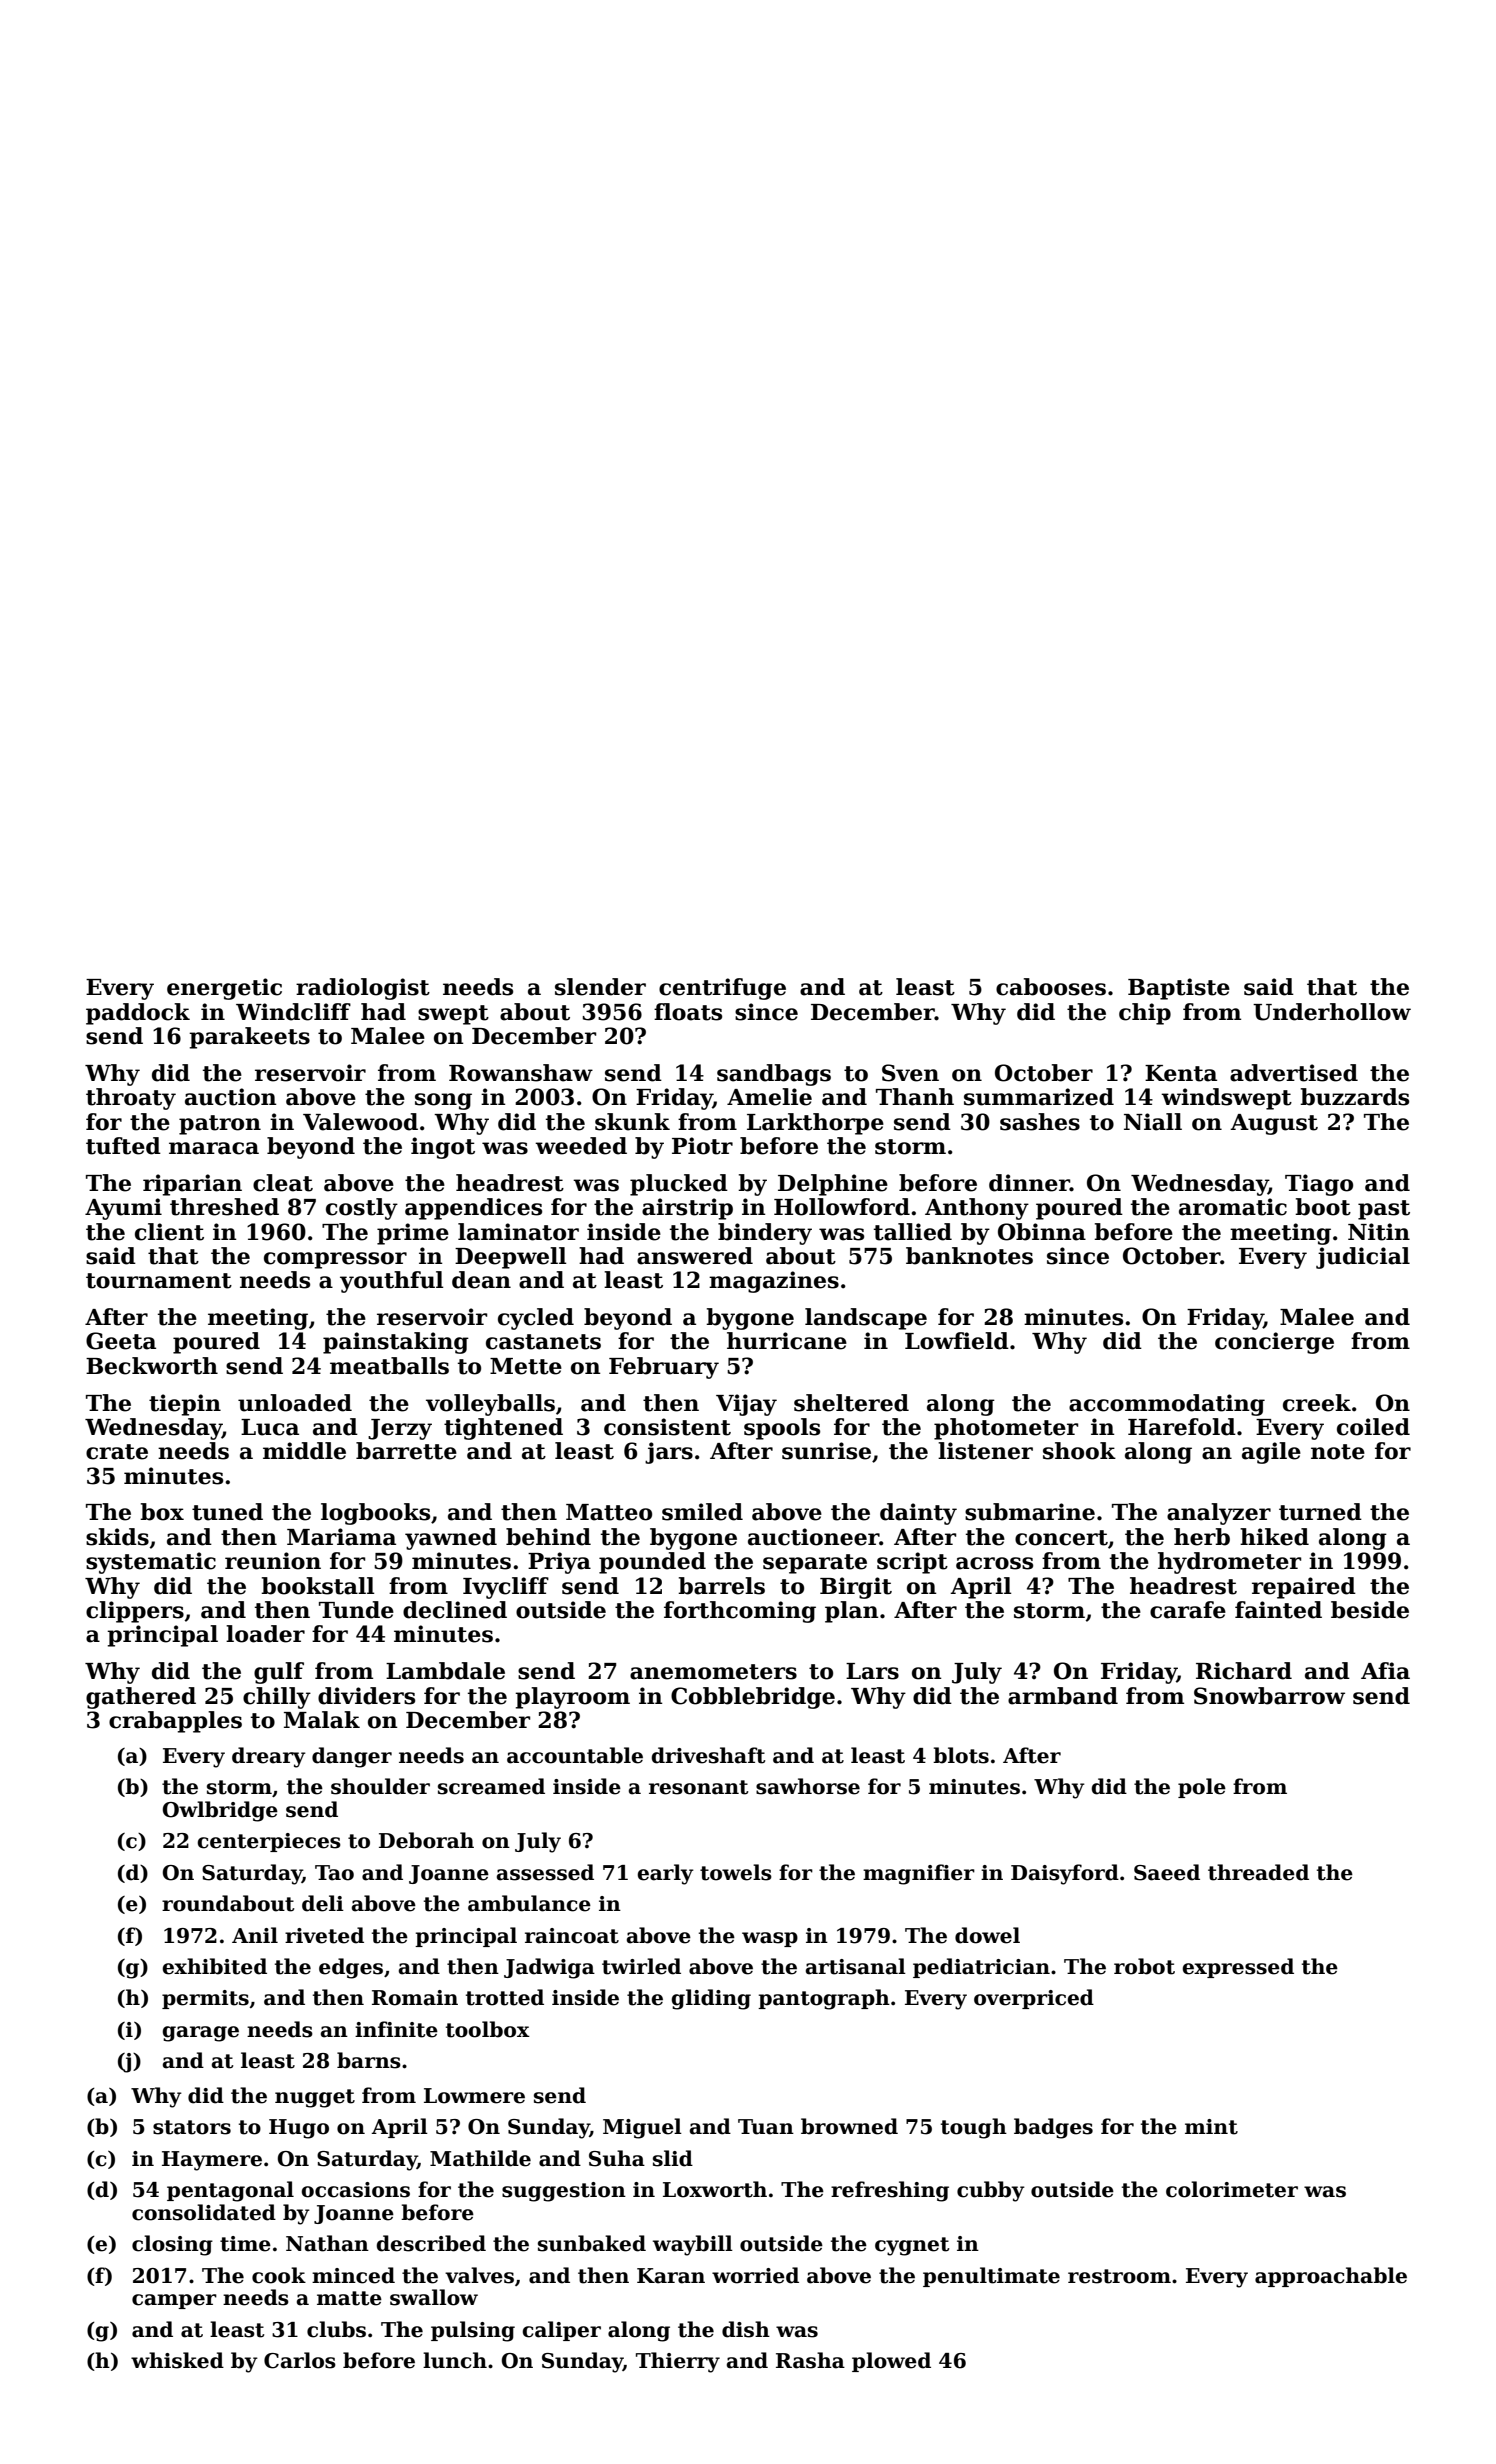 Image resolution: width=1496 pixels, height=2464 pixels. Describe the element at coordinates (518, 1232) in the screenshot. I see `laminator` at that location.
